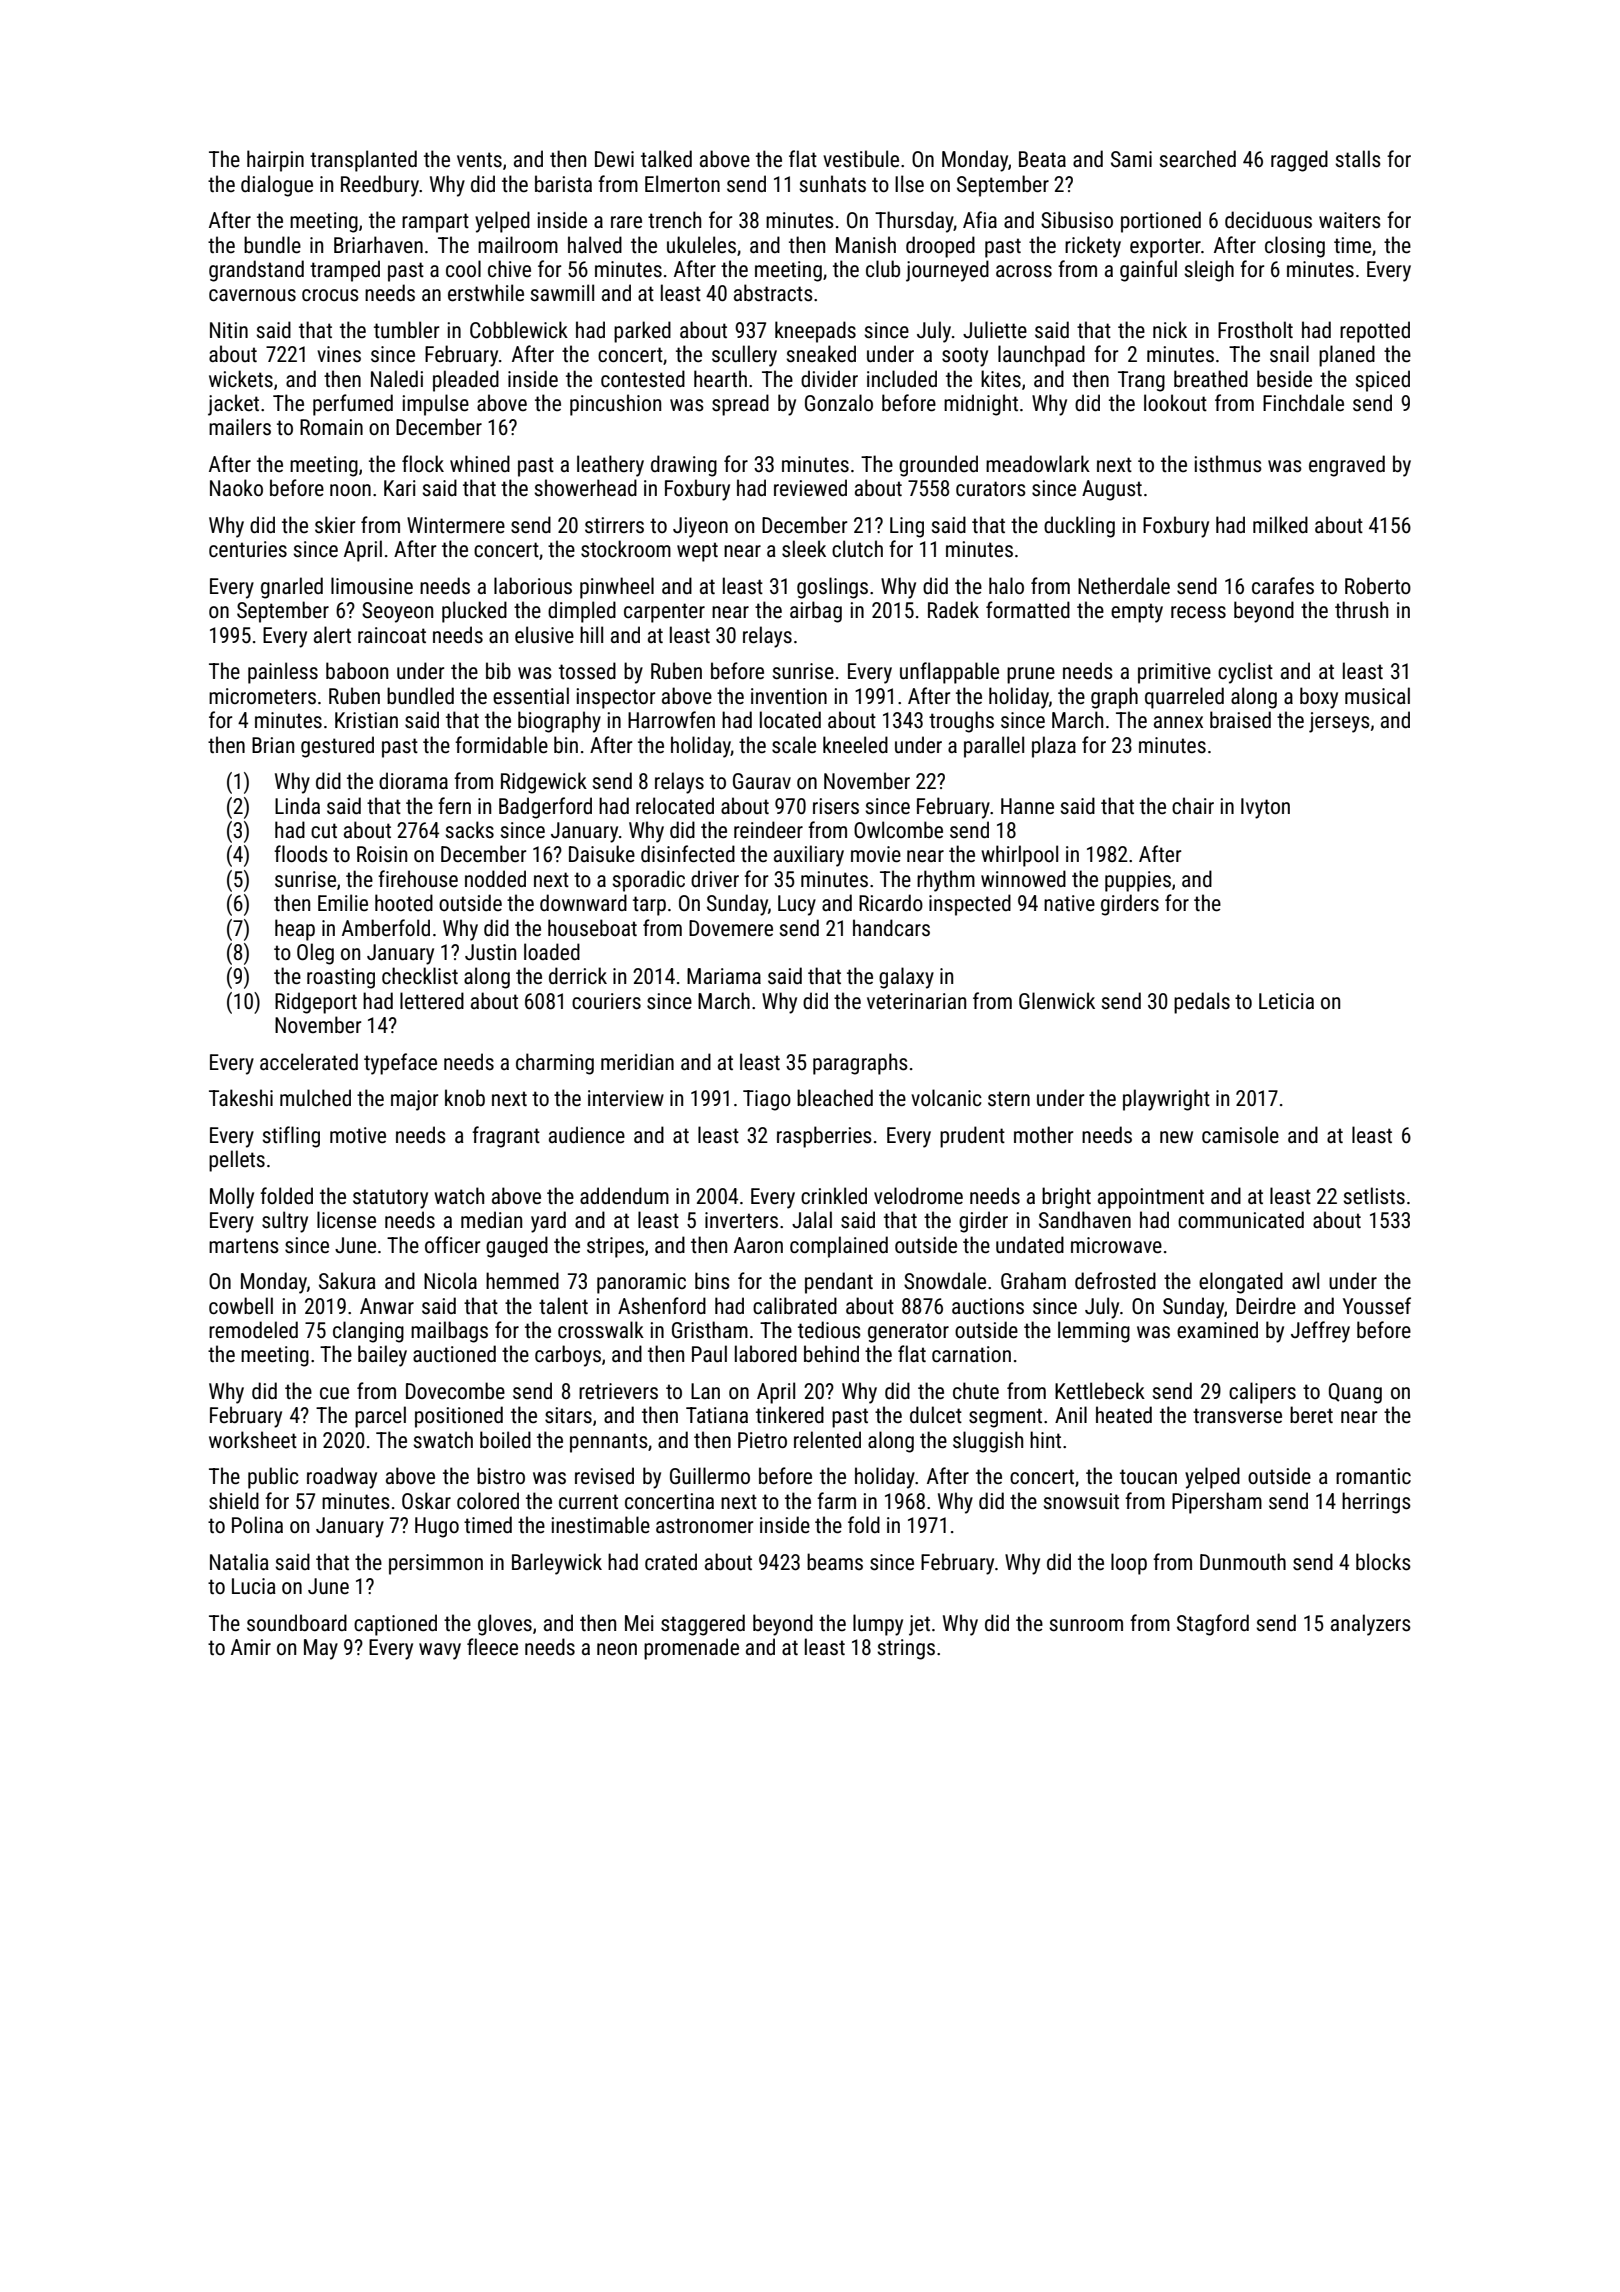 The image size is (1620, 2292). I want to click on stalls, so click(1358, 159).
